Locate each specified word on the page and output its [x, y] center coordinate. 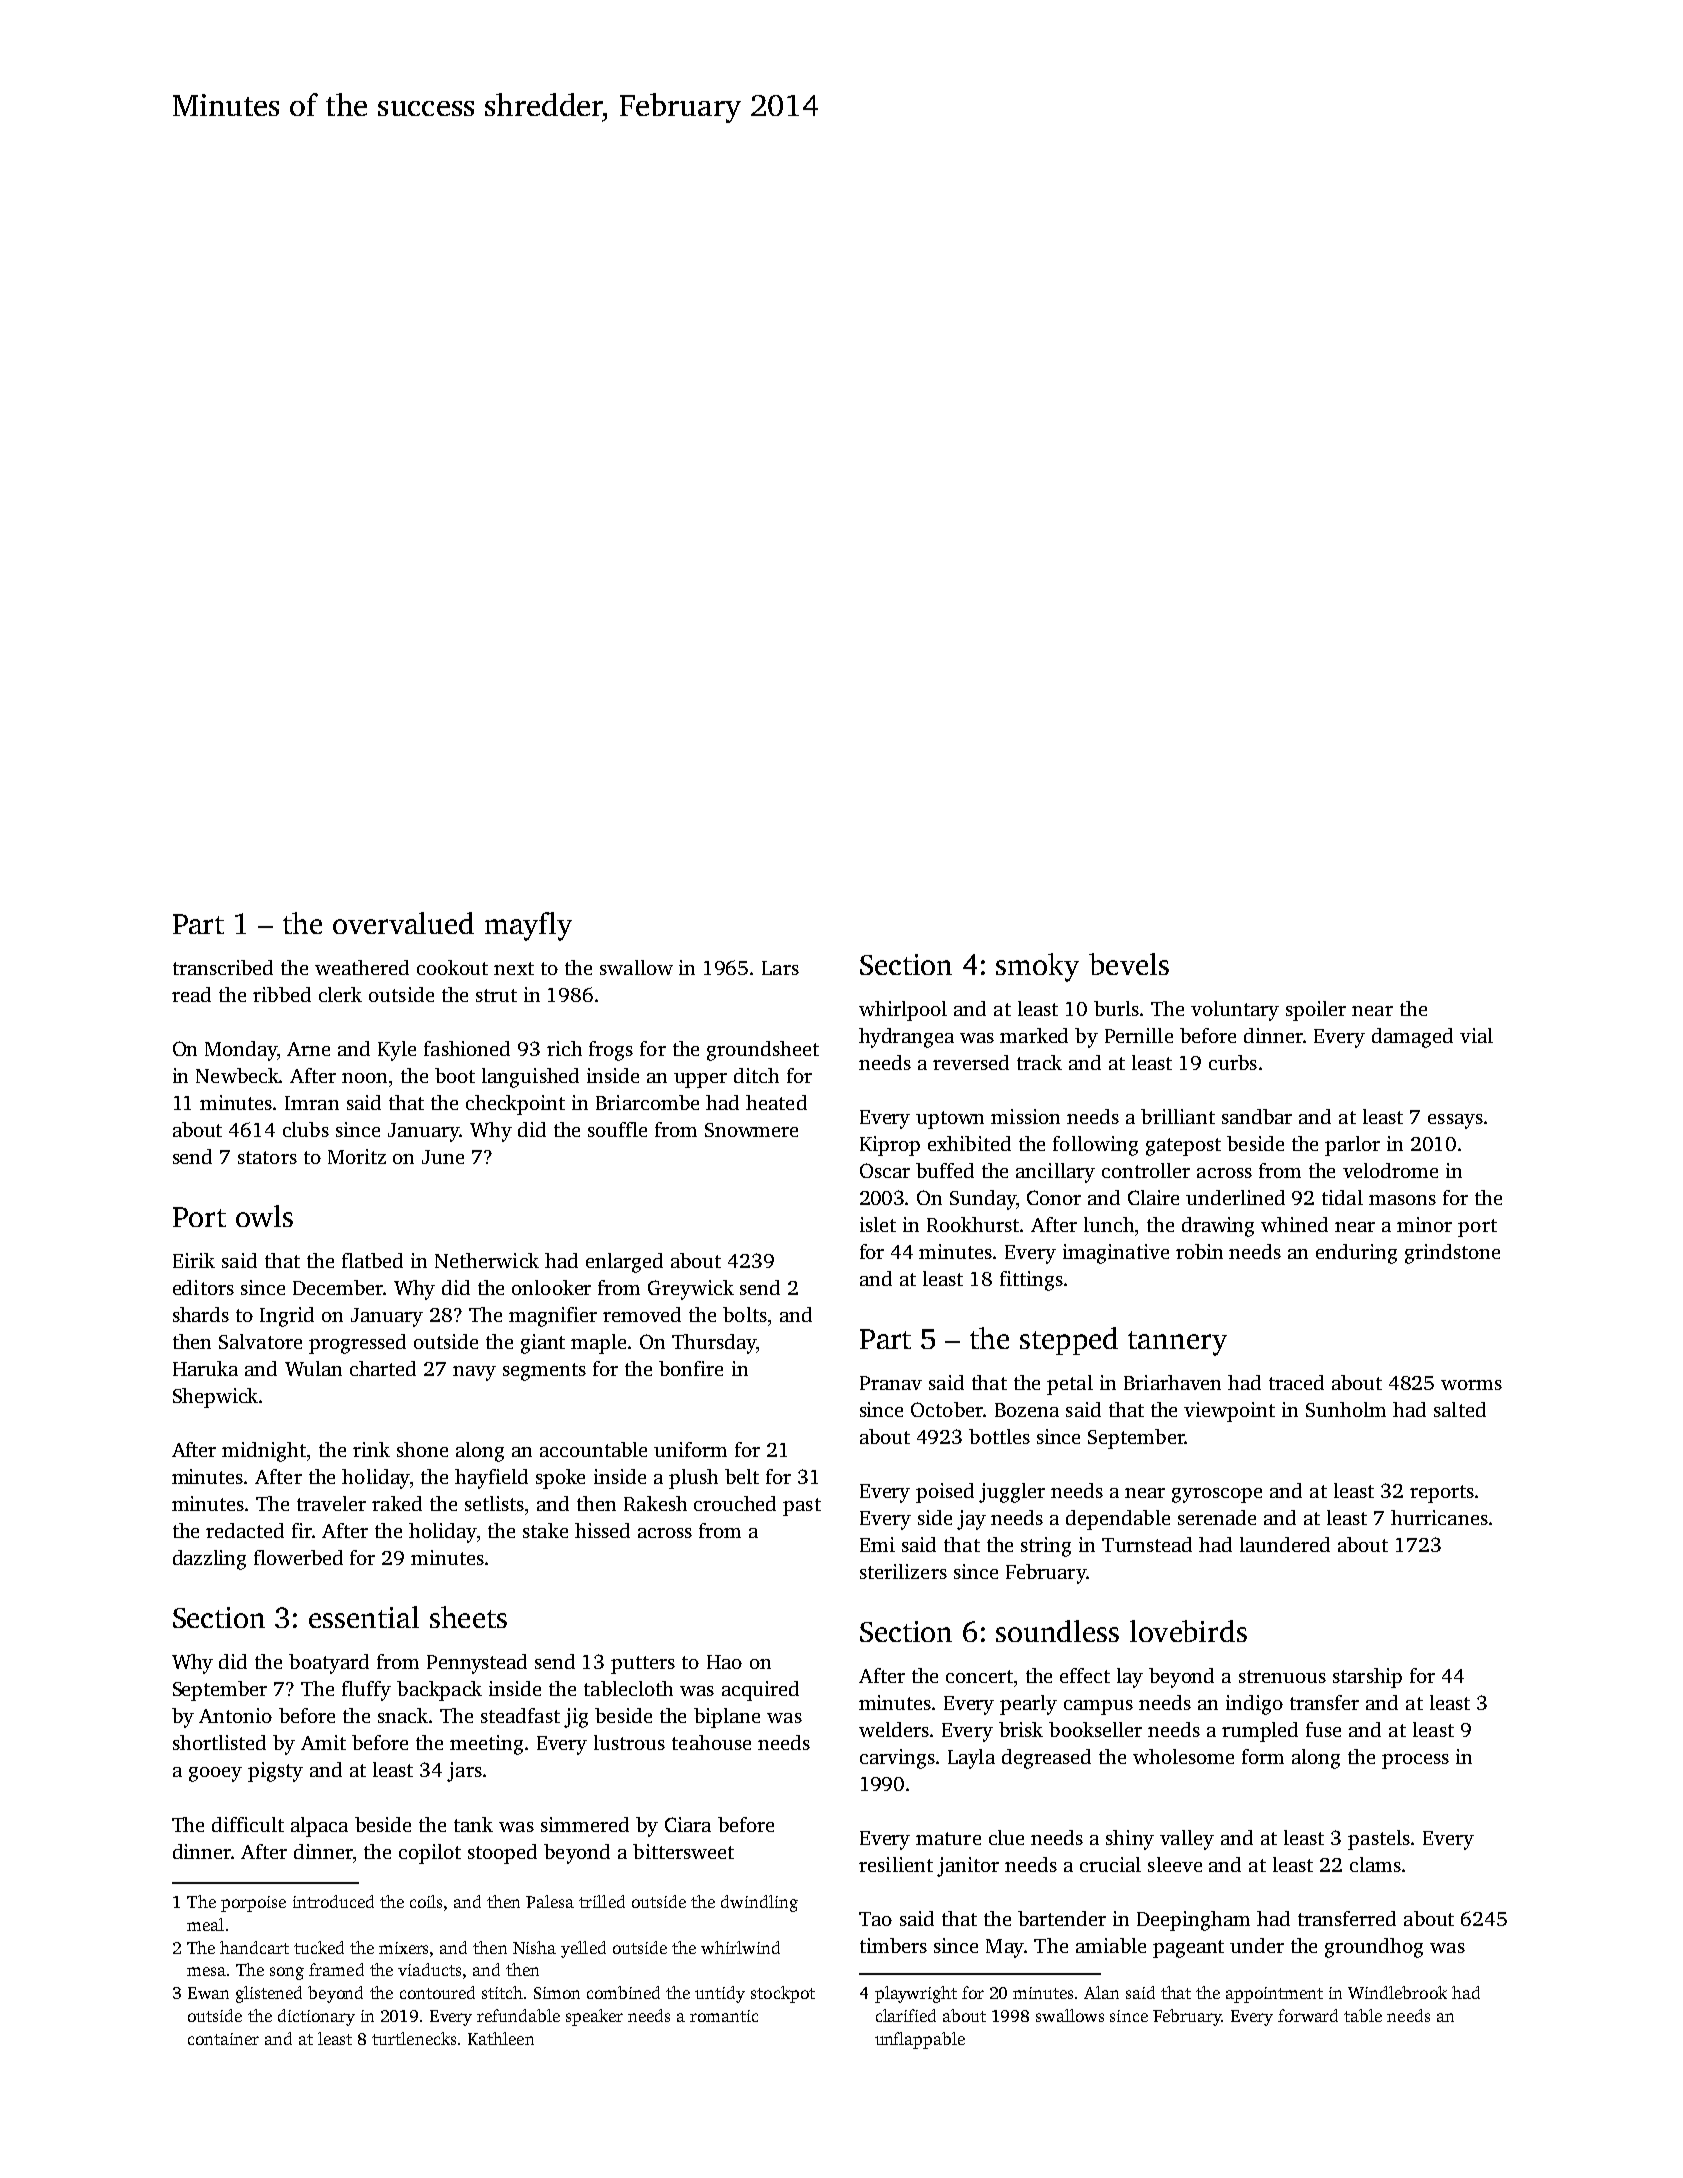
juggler [1012, 1493]
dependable [1118, 1520]
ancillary [1055, 1173]
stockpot [783, 1994]
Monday [241, 1051]
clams [1375, 1864]
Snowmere [751, 1130]
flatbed [372, 1260]
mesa [206, 1971]
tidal [1342, 1197]
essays [1455, 1121]
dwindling [759, 1903]
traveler [331, 1503]
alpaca [319, 1827]
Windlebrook [1397, 1992]
